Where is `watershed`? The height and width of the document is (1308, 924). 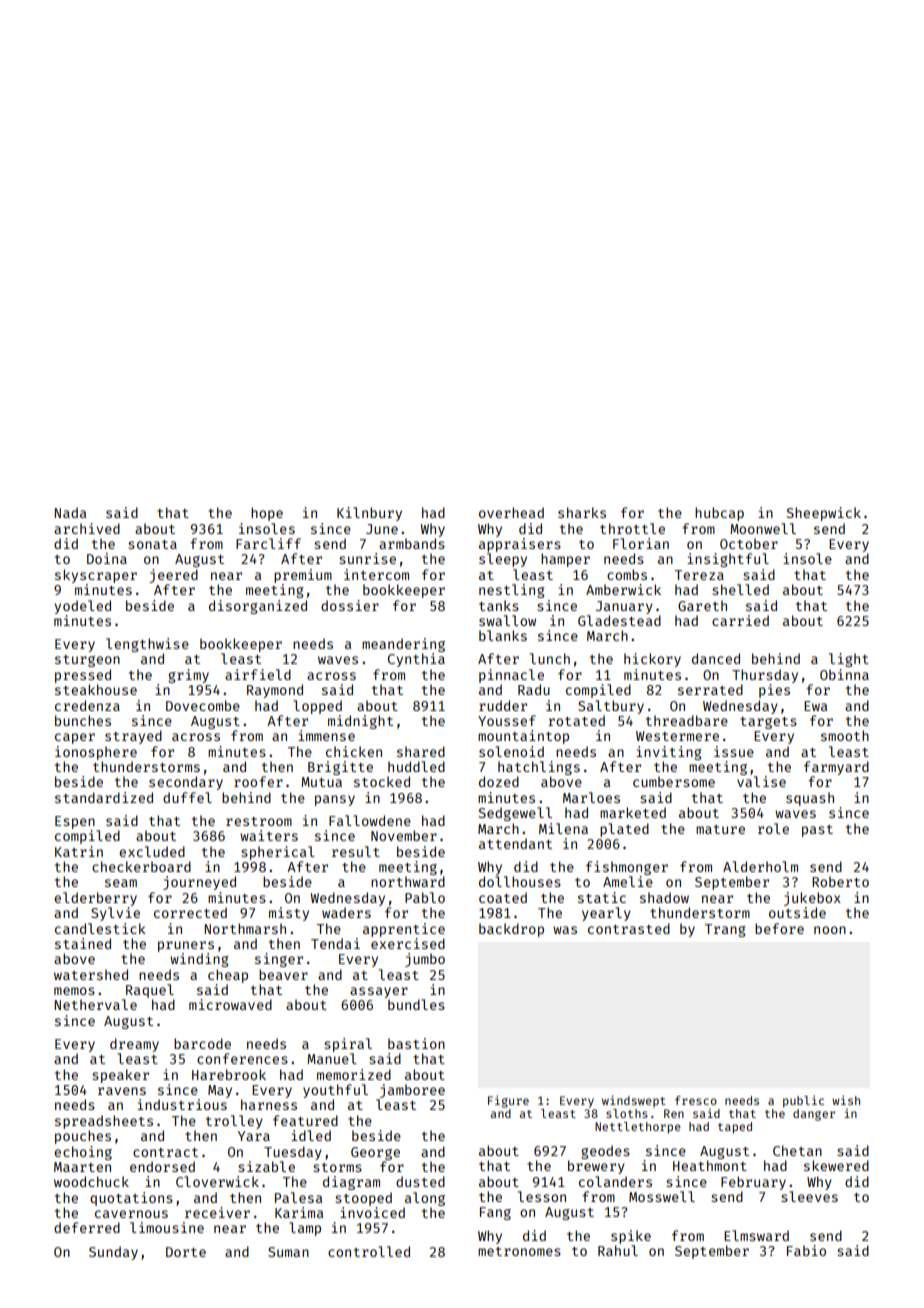 watershed is located at coordinates (91, 974).
